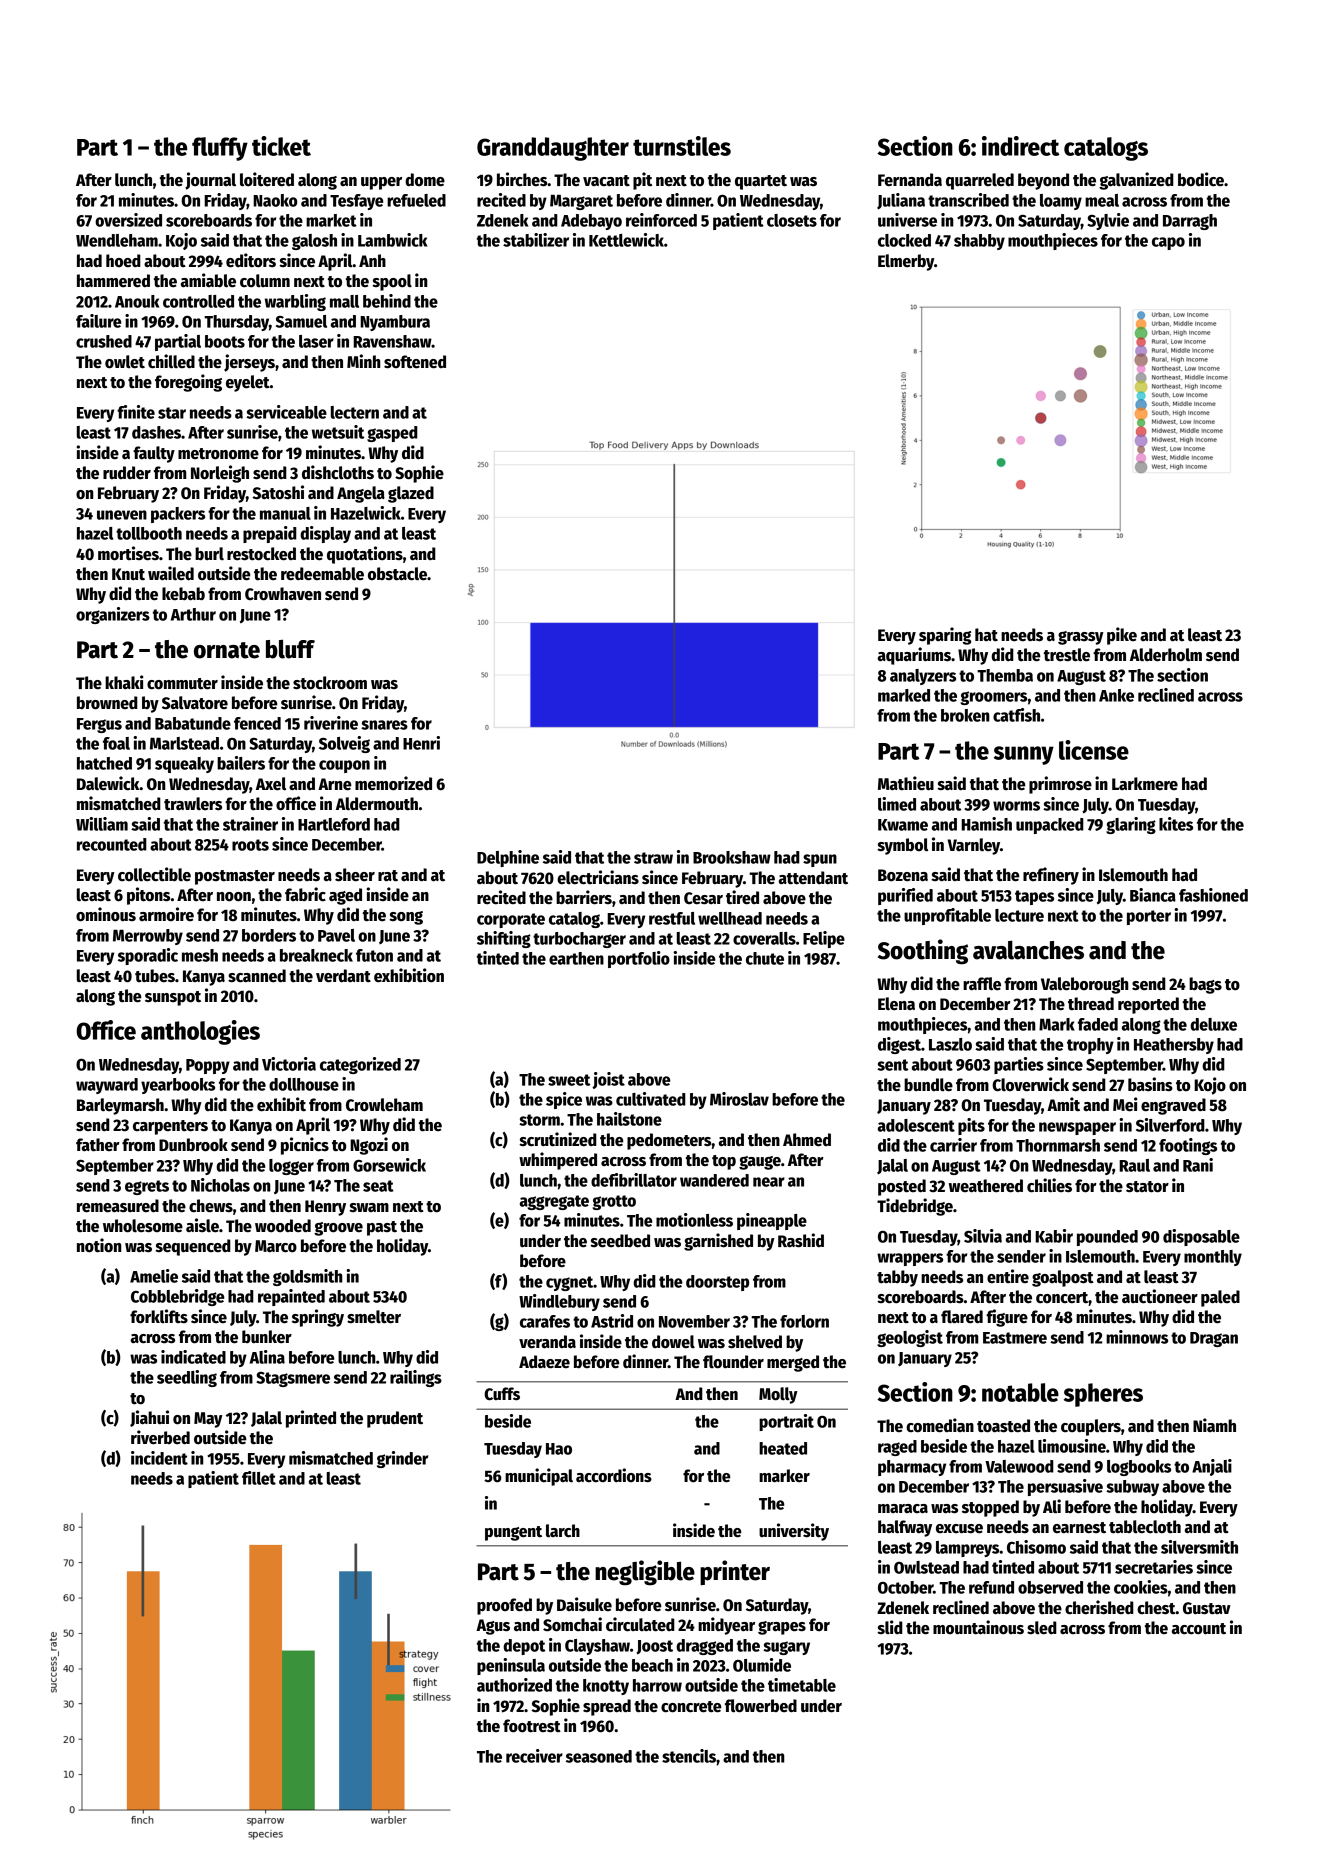  I want to click on seasoned, so click(599, 1756).
